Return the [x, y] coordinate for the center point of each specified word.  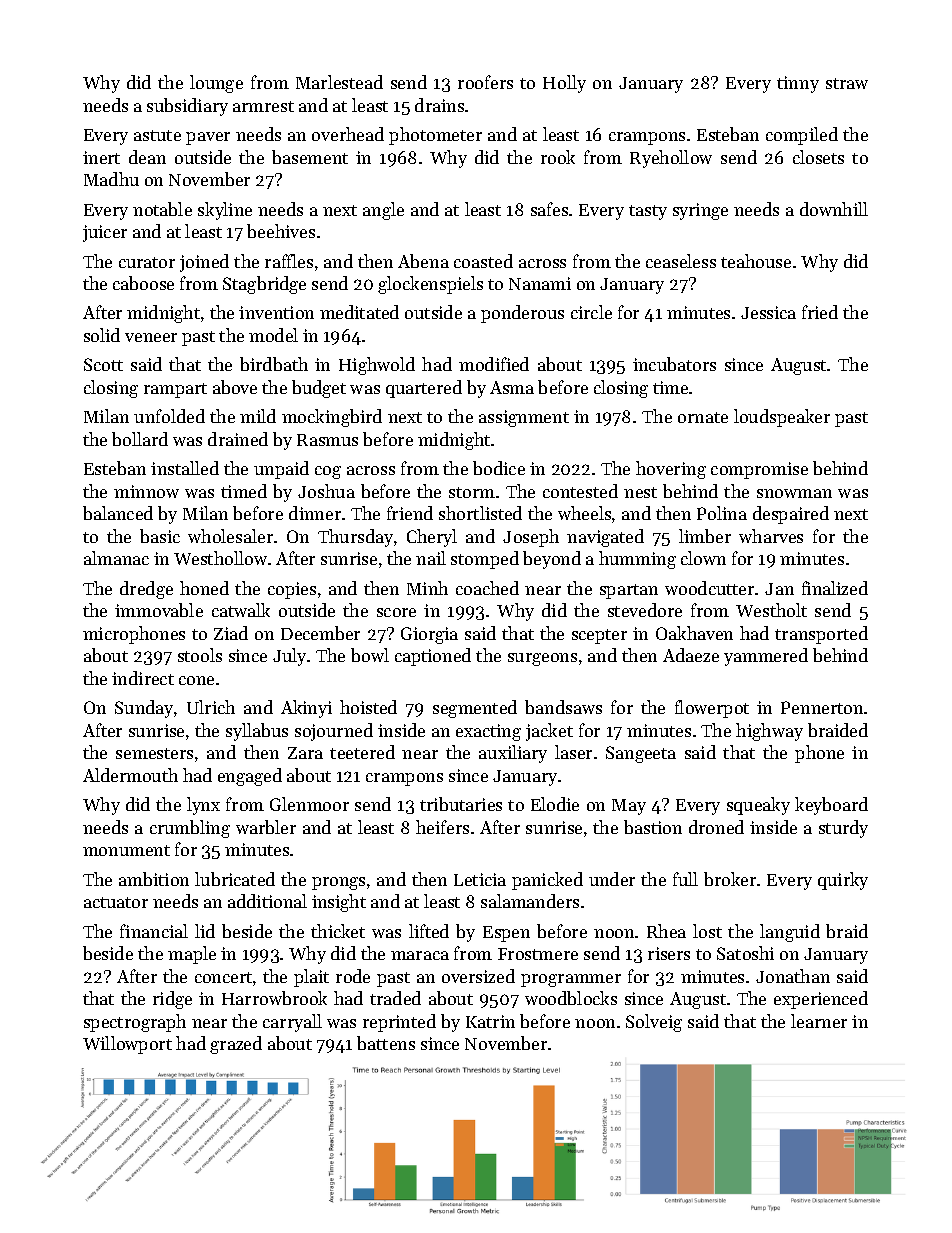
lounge [216, 84]
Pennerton [822, 707]
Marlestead [339, 82]
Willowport [127, 1045]
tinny [798, 84]
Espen [506, 934]
